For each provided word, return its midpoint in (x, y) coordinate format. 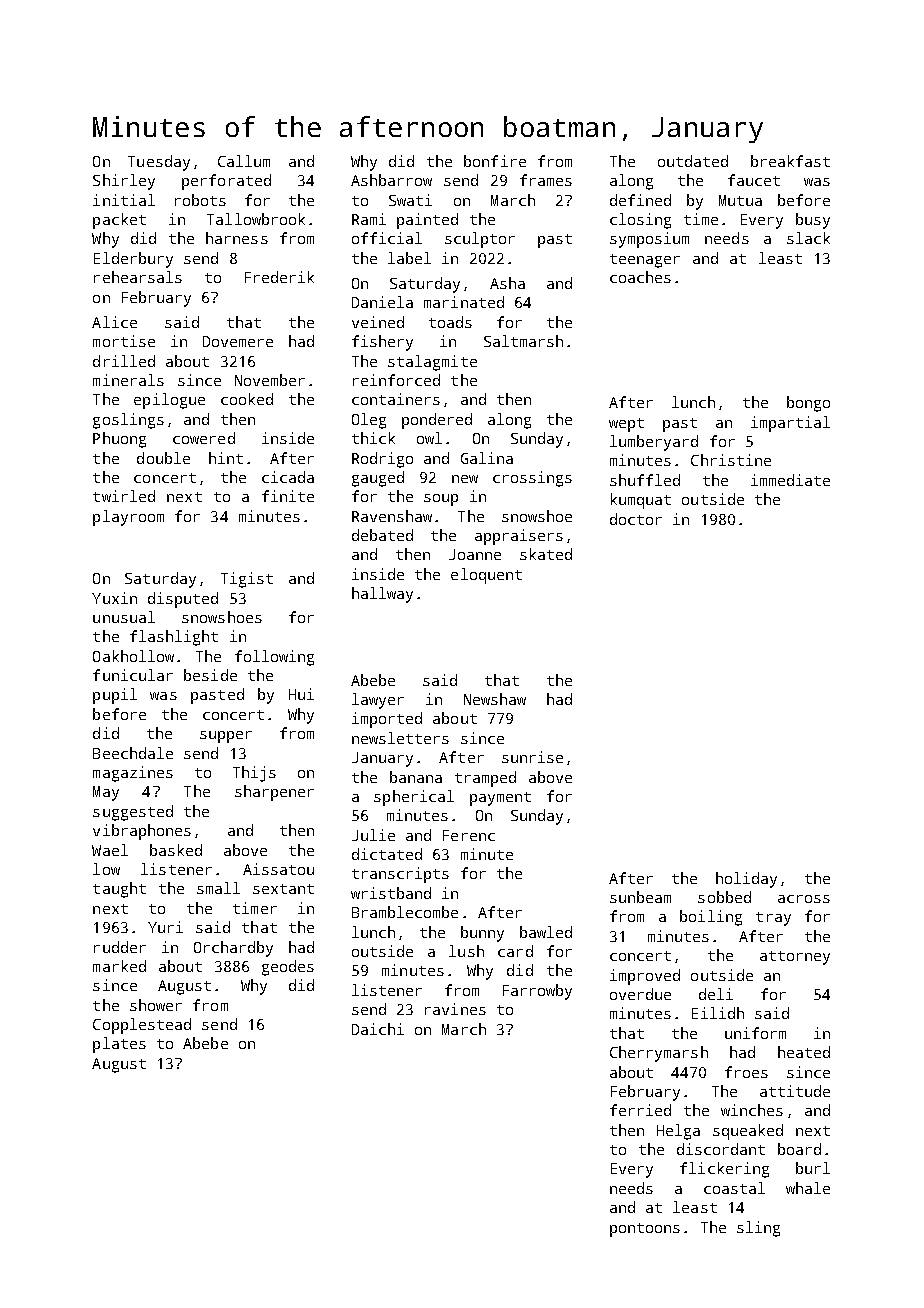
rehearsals (138, 277)
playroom (128, 518)
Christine (731, 460)
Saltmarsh (523, 341)
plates (119, 1045)
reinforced (396, 380)
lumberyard (654, 443)
